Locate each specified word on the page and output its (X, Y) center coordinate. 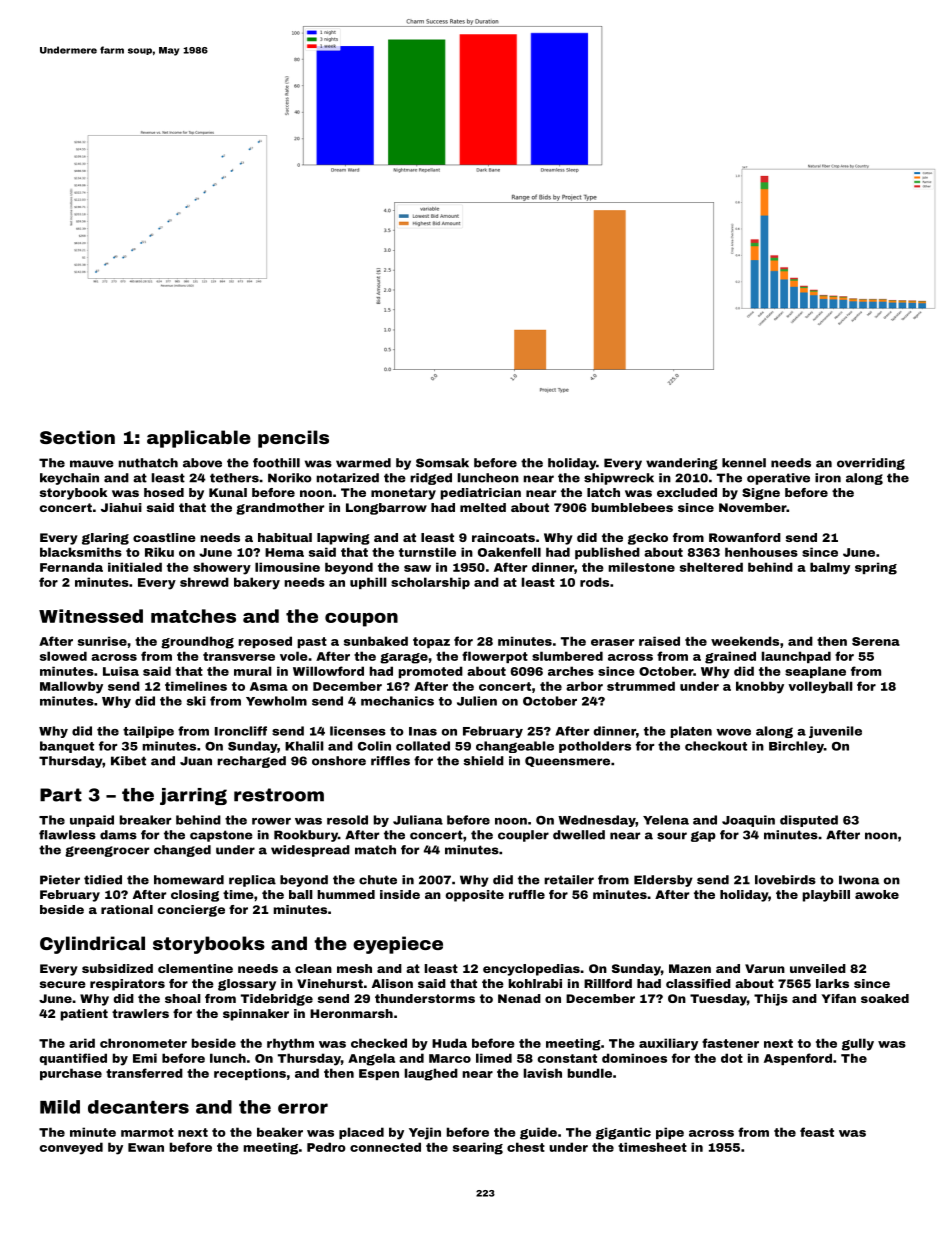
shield (484, 761)
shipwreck (619, 479)
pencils (293, 439)
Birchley (796, 747)
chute (378, 880)
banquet (67, 747)
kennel (744, 463)
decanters (138, 1107)
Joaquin (748, 821)
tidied (103, 880)
